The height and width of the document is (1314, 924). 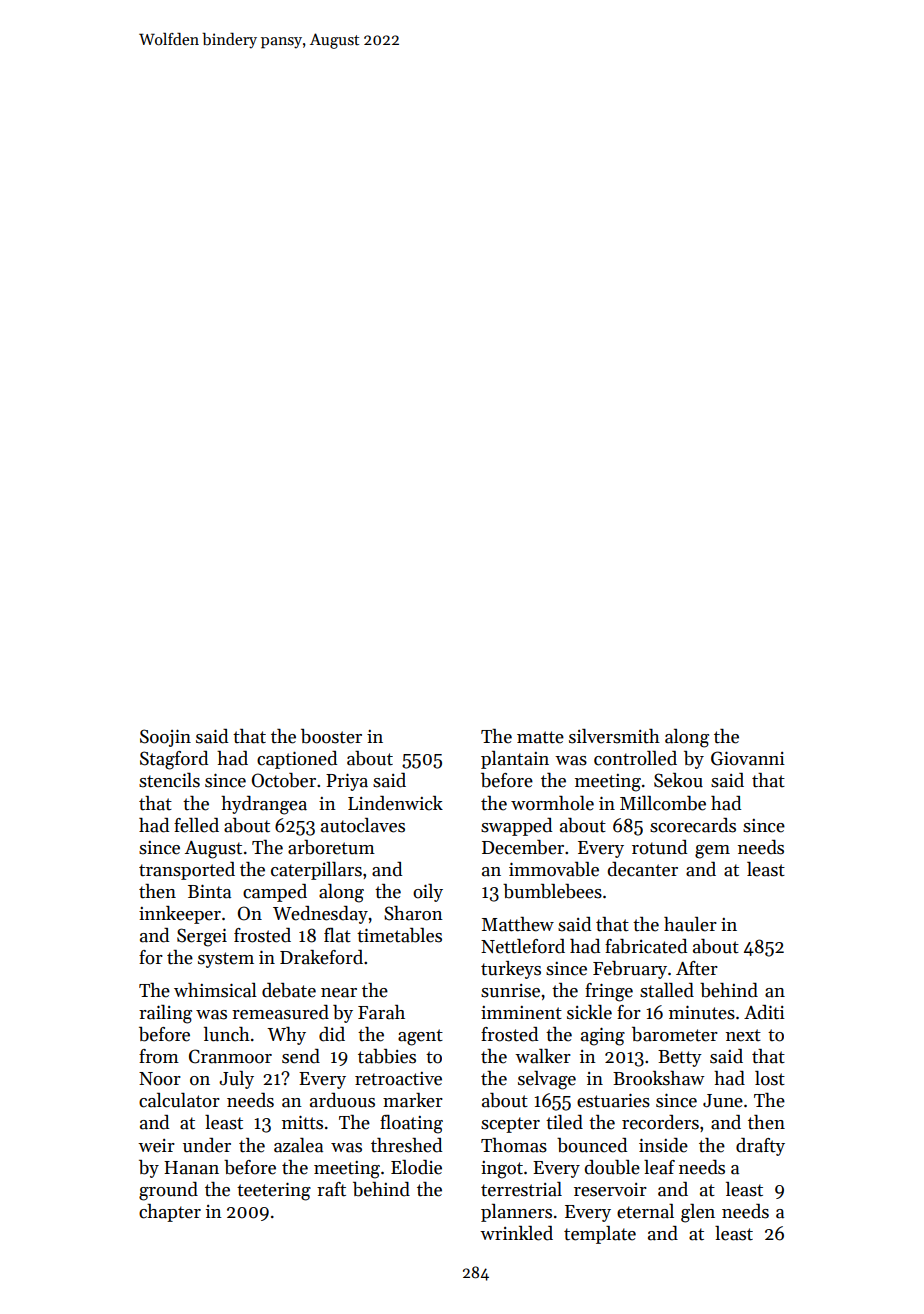 I want to click on After, so click(x=697, y=968).
